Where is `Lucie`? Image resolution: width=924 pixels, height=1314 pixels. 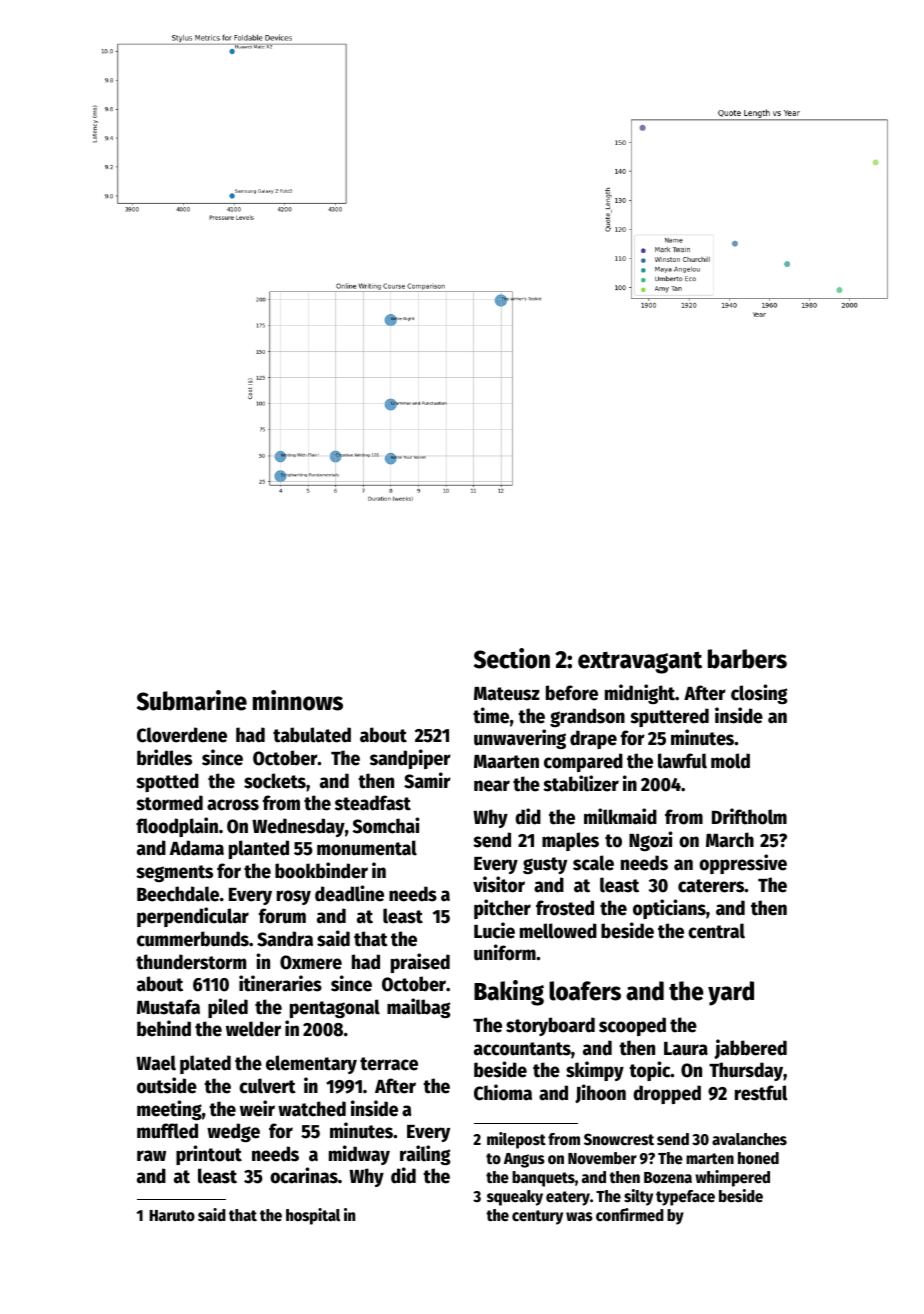
Lucie is located at coordinates (494, 930).
